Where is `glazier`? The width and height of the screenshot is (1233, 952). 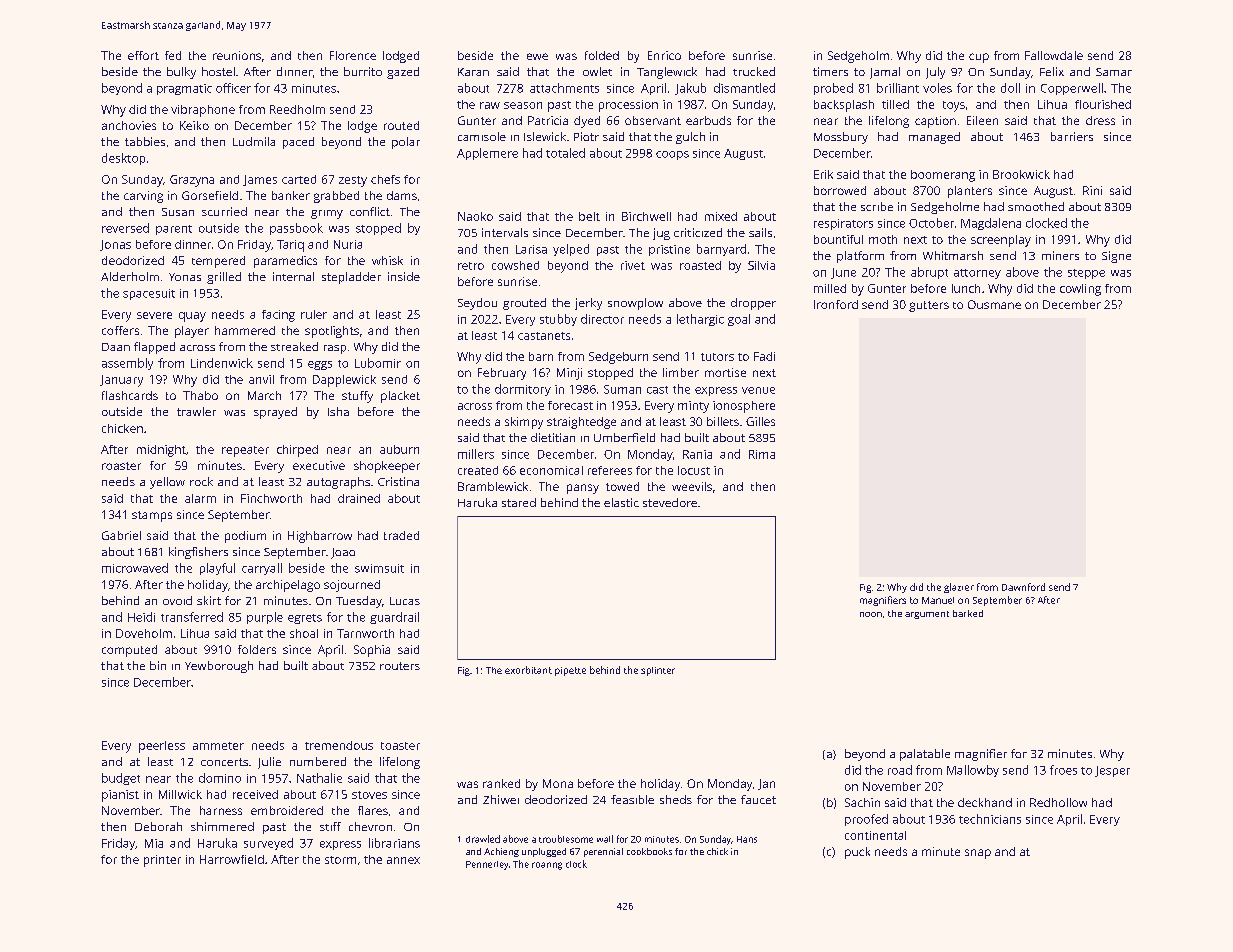 glazier is located at coordinates (959, 588).
